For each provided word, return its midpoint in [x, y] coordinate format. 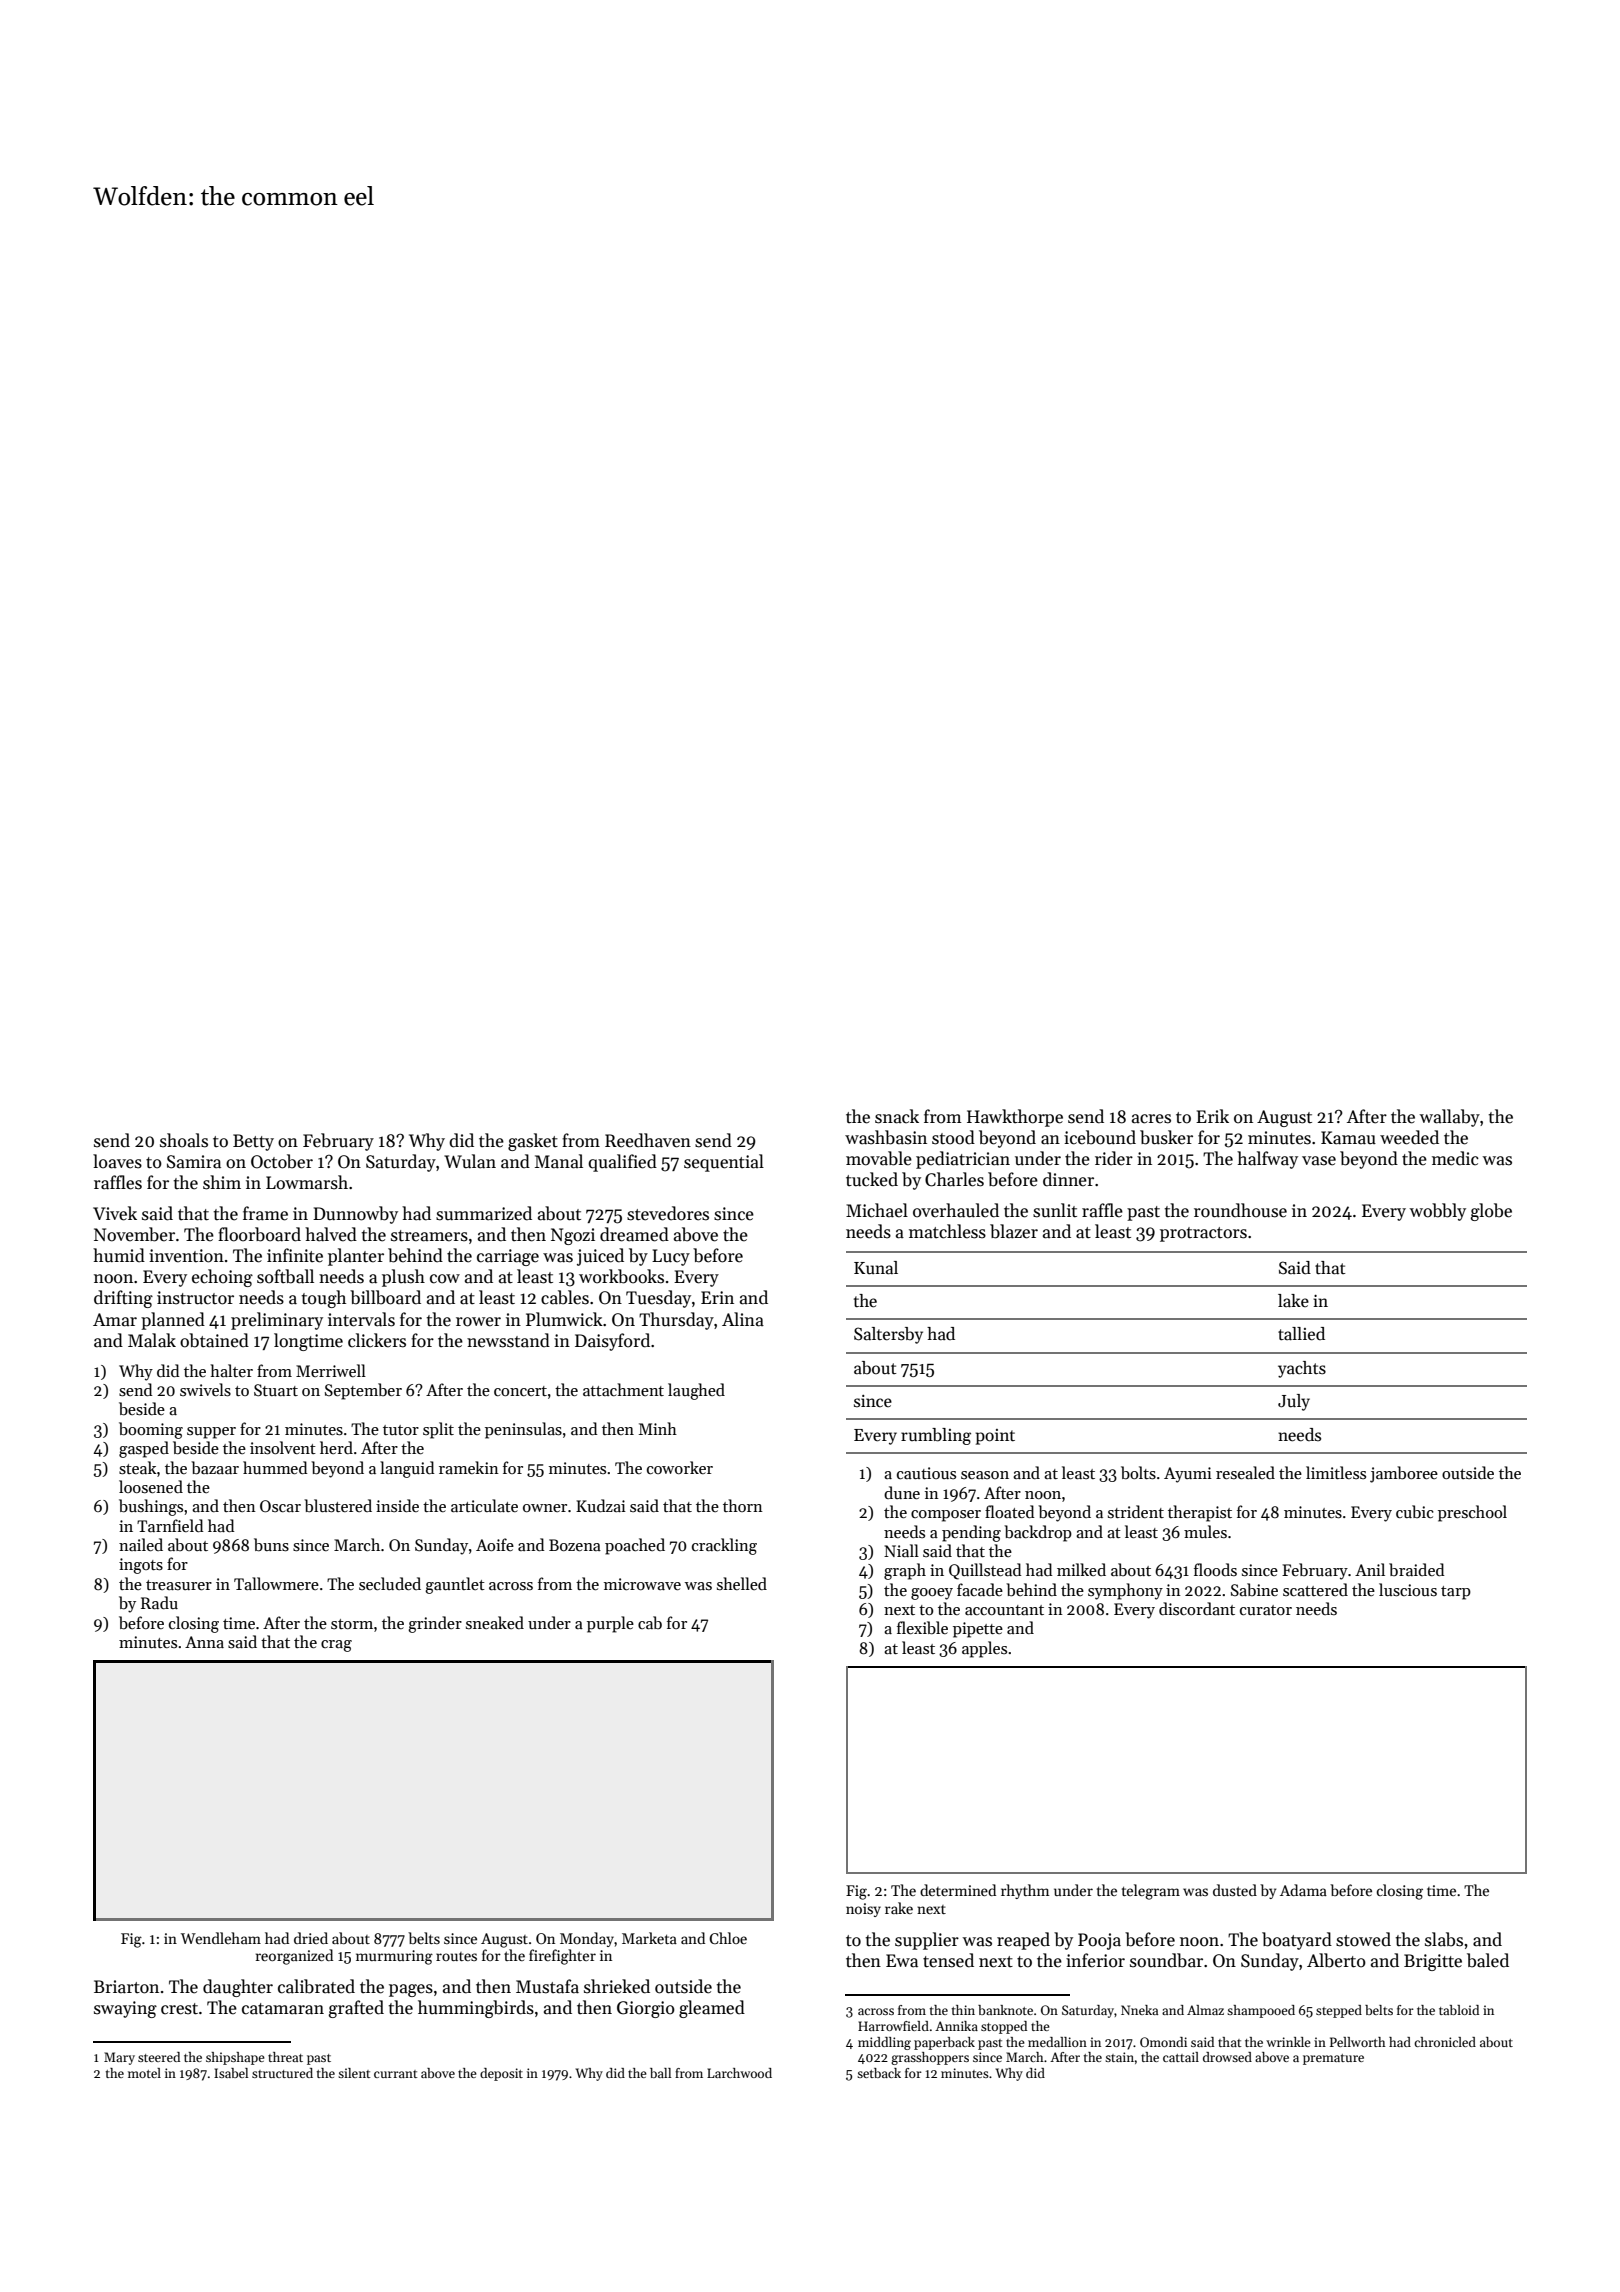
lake [1293, 1300]
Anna [204, 1642]
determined [958, 1890]
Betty [253, 1142]
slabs [1444, 1939]
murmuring [394, 1957]
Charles [954, 1179]
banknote [1005, 2010]
